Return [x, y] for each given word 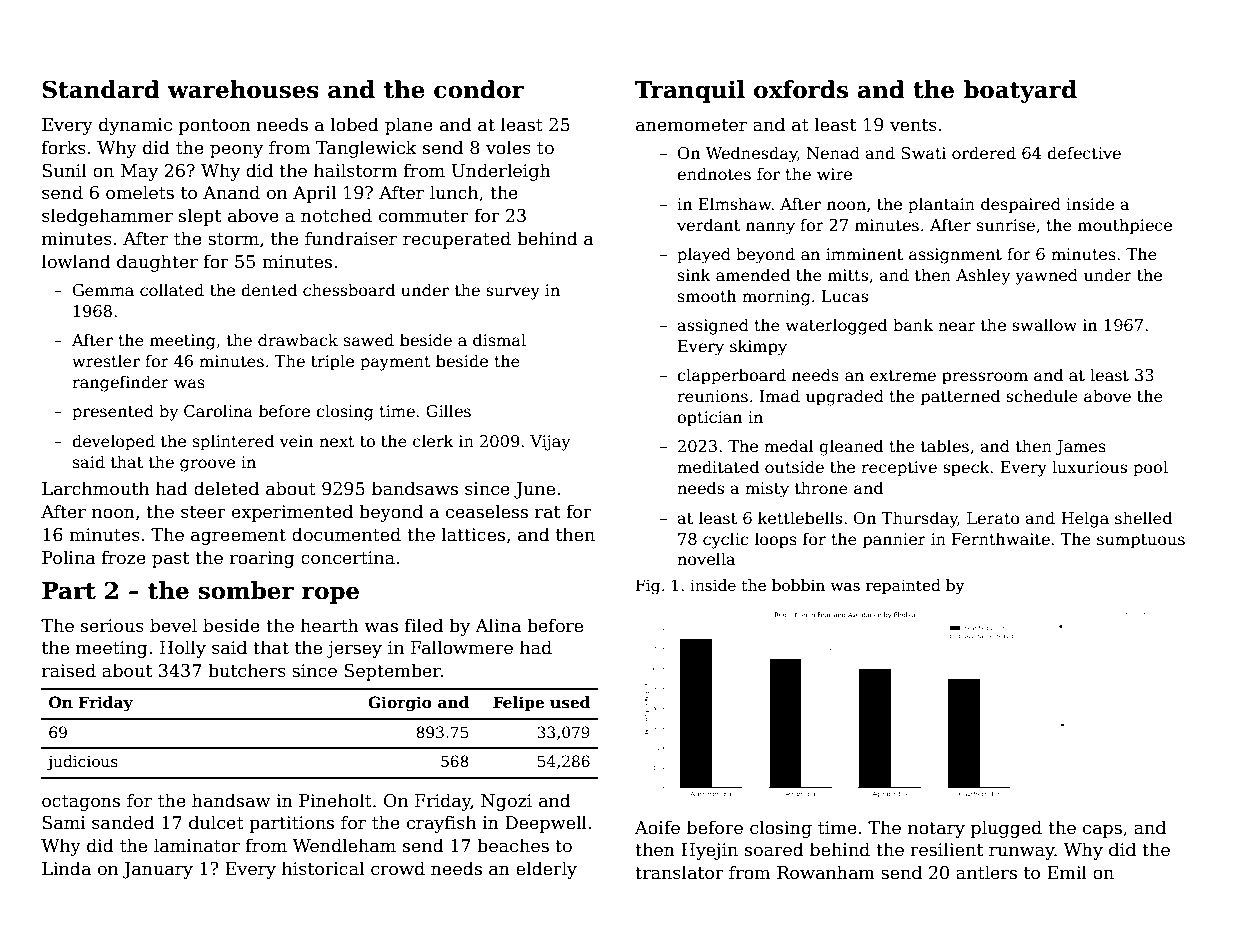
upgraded [845, 397]
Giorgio [400, 704]
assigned [713, 326]
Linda [66, 868]
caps [1102, 831]
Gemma [103, 290]
